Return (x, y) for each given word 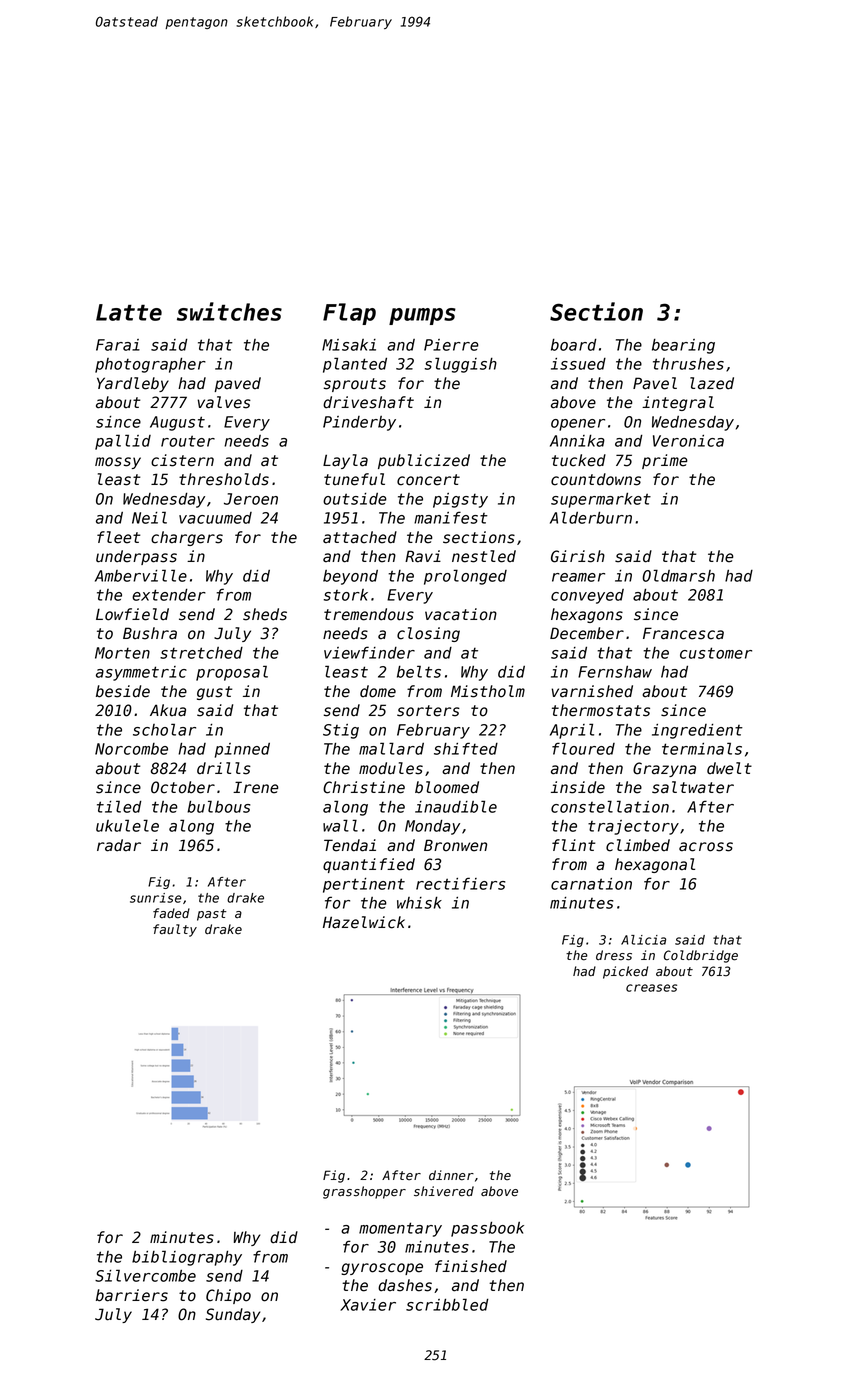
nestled (484, 556)
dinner (451, 1175)
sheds (265, 614)
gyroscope (382, 1269)
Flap (349, 314)
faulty (175, 930)
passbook (487, 1229)
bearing (683, 346)
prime (665, 461)
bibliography (187, 1258)
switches (229, 311)
